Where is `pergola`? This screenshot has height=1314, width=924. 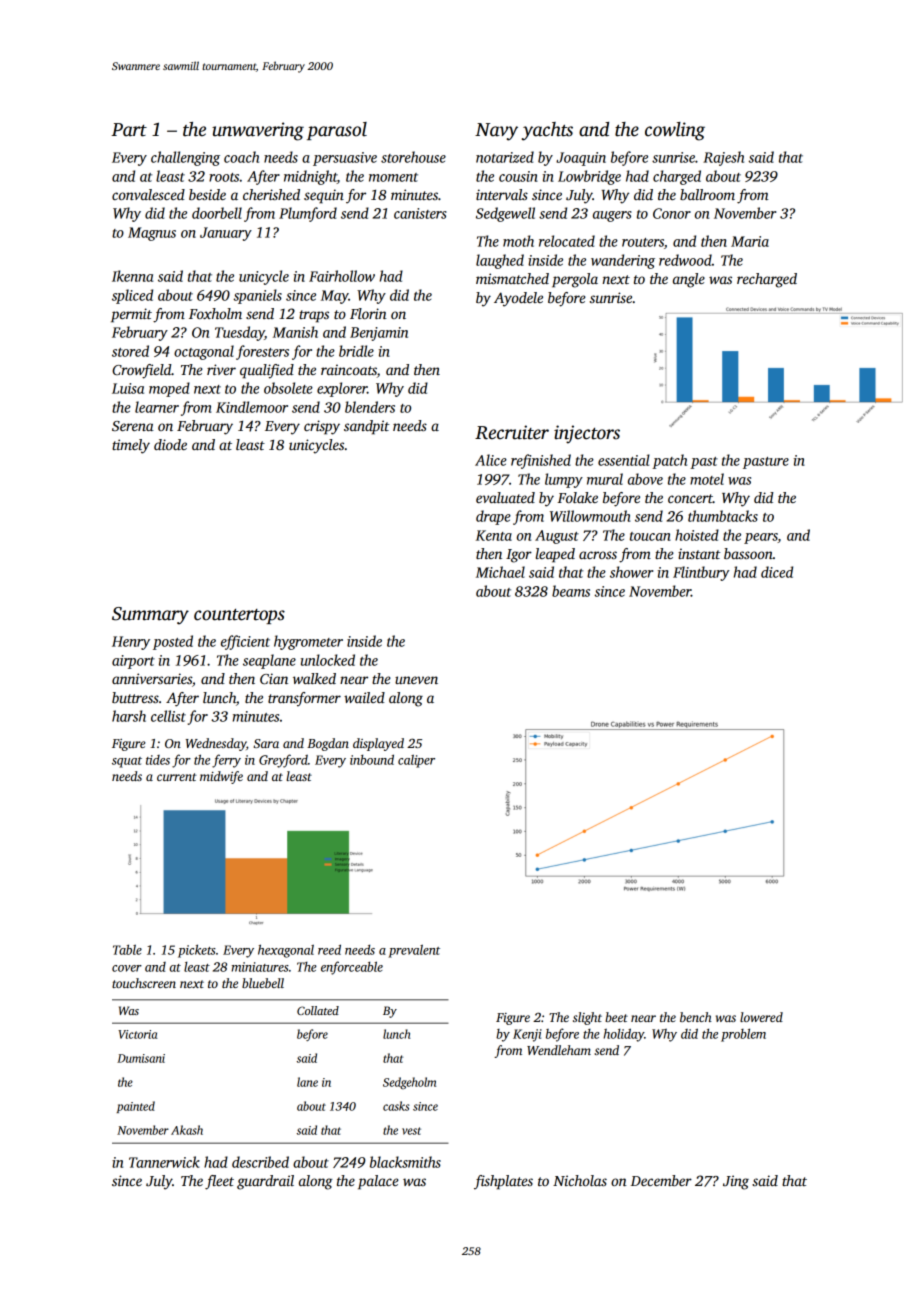
pergola is located at coordinates (575, 280).
